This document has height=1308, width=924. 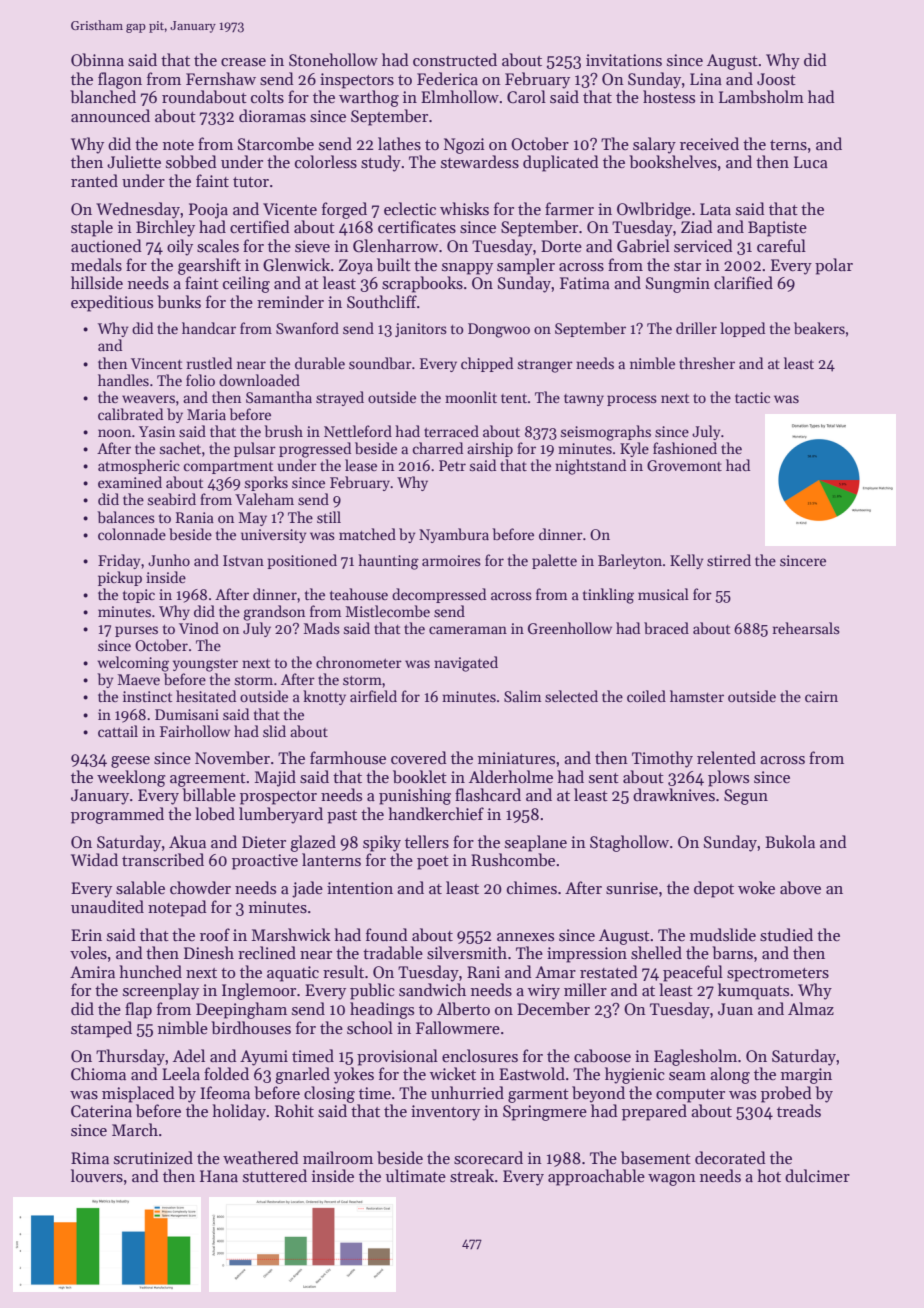 What do you see at coordinates (399, 144) in the document?
I see `lathes` at bounding box center [399, 144].
